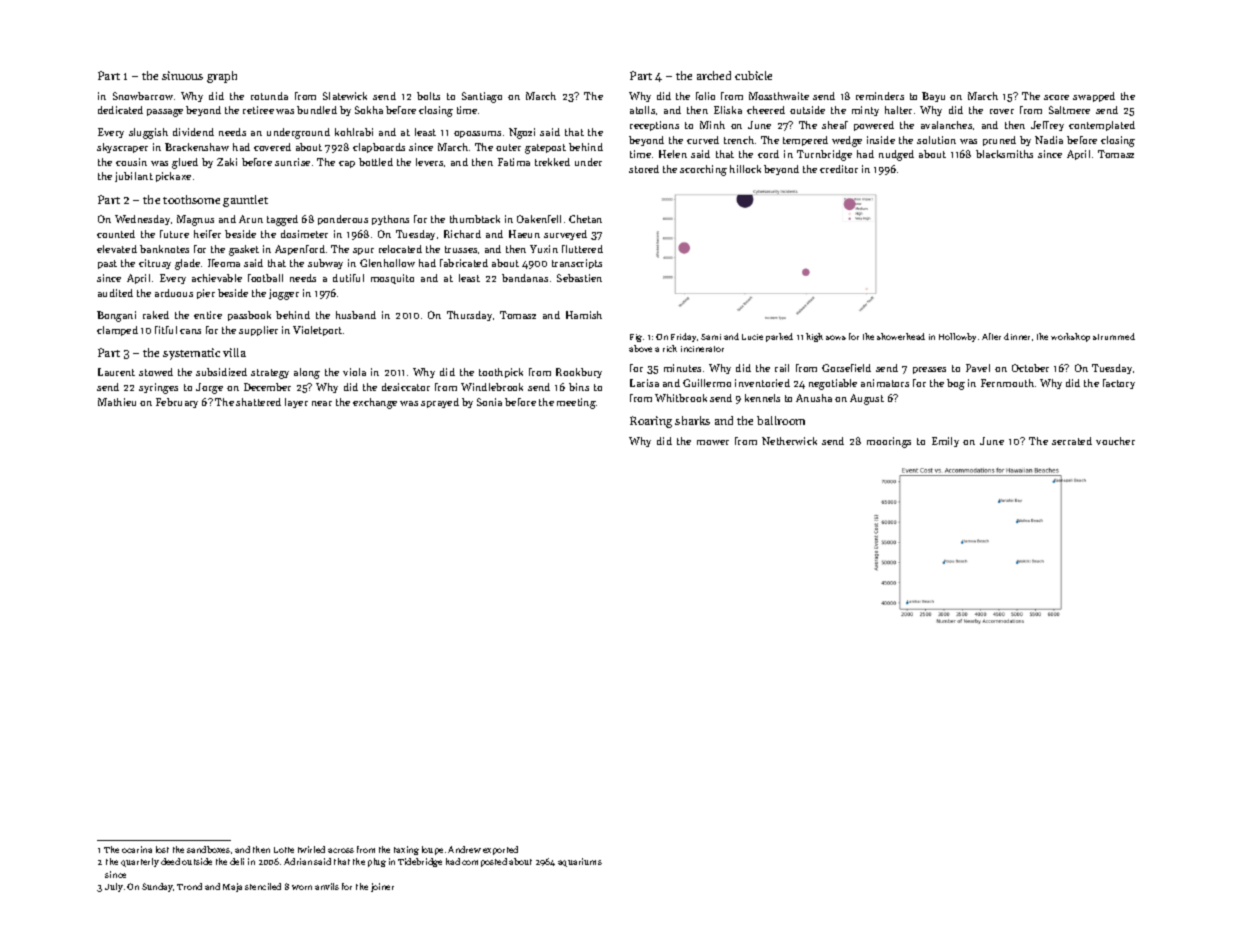 The width and height of the screenshot is (1233, 952). I want to click on dinner, so click(1017, 336).
